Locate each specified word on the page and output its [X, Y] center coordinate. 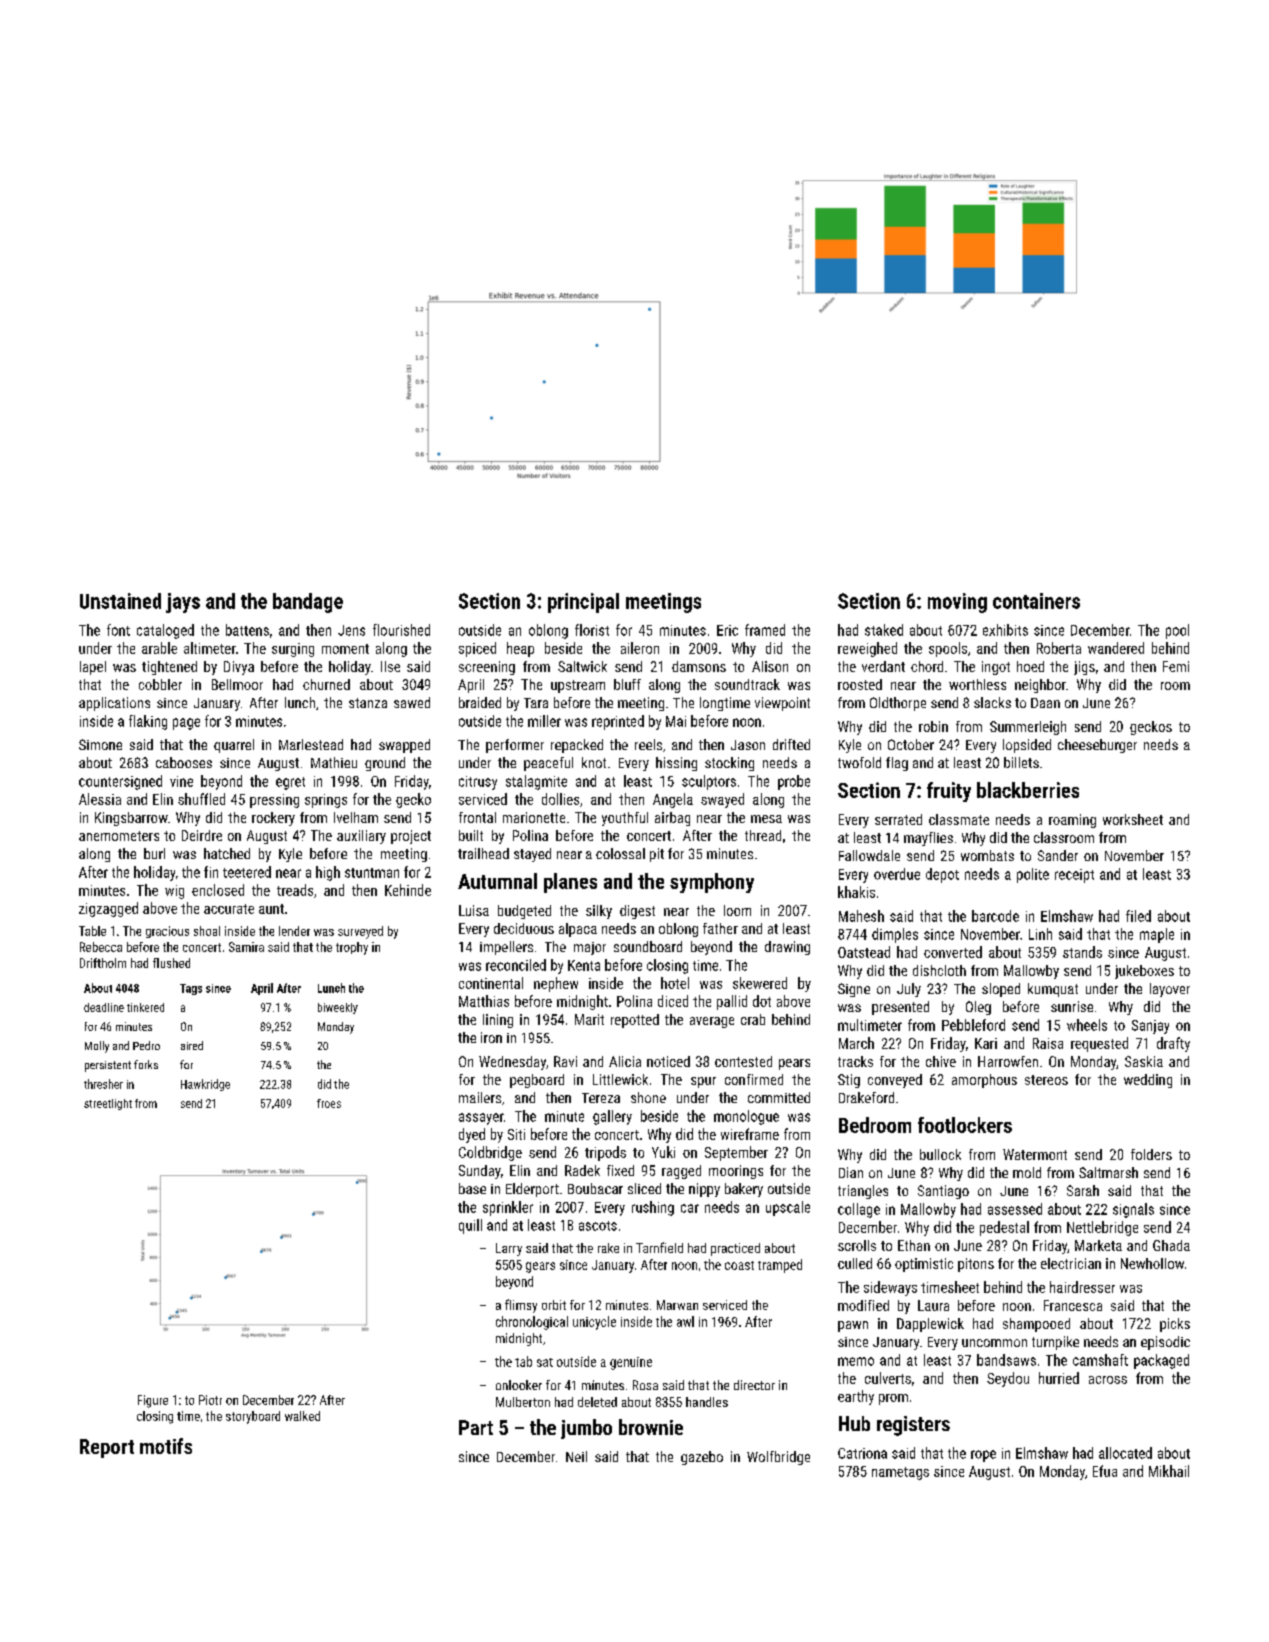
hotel [675, 983]
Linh [1040, 934]
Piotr [210, 1400]
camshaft [1100, 1360]
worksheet [1133, 819]
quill [470, 1226]
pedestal [1004, 1228]
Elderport [532, 1190]
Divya [239, 668]
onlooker [519, 1385]
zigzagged [108, 909]
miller [544, 721]
